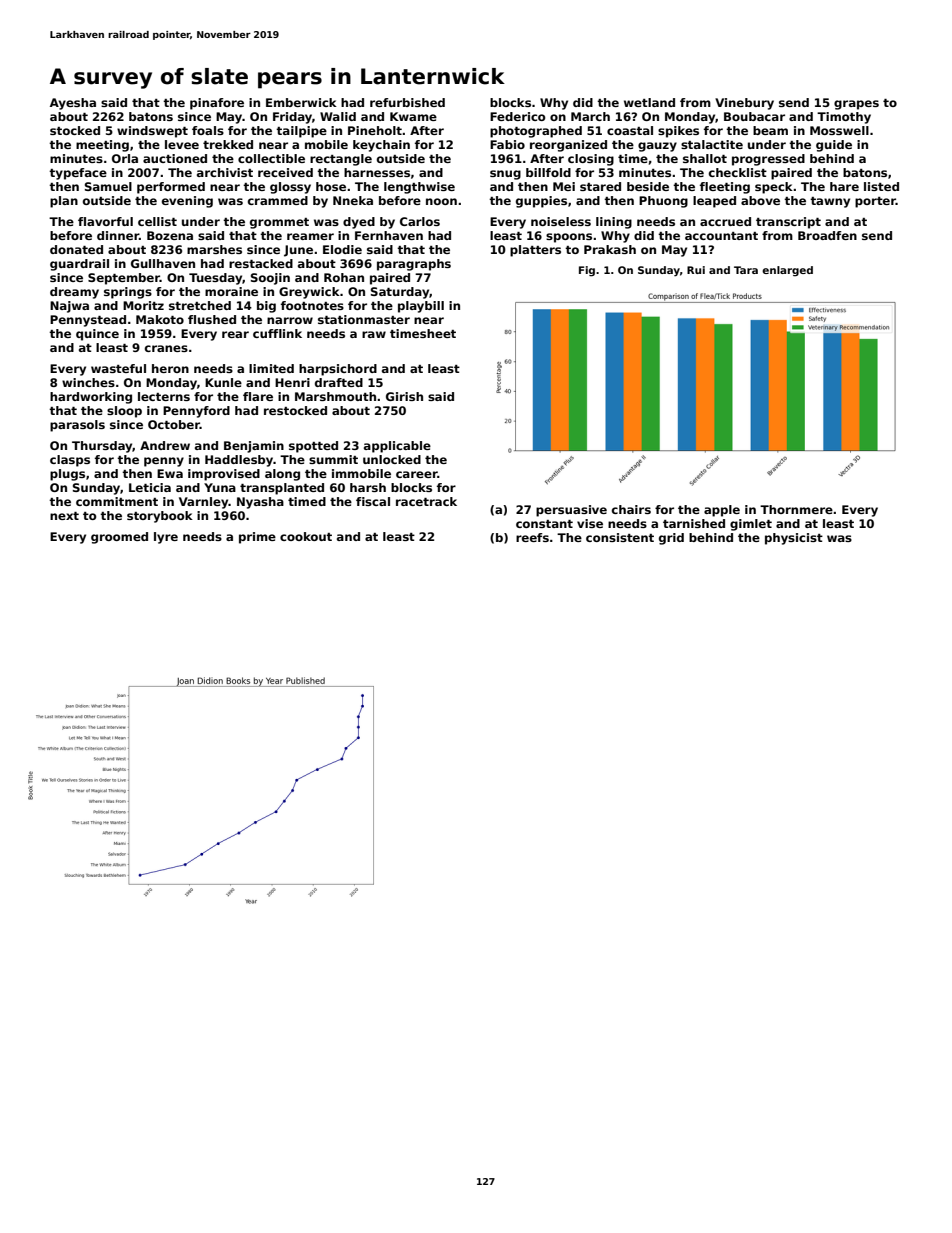 Image resolution: width=952 pixels, height=1233 pixels. Describe the element at coordinates (166, 348) in the screenshot. I see `cranes` at that location.
